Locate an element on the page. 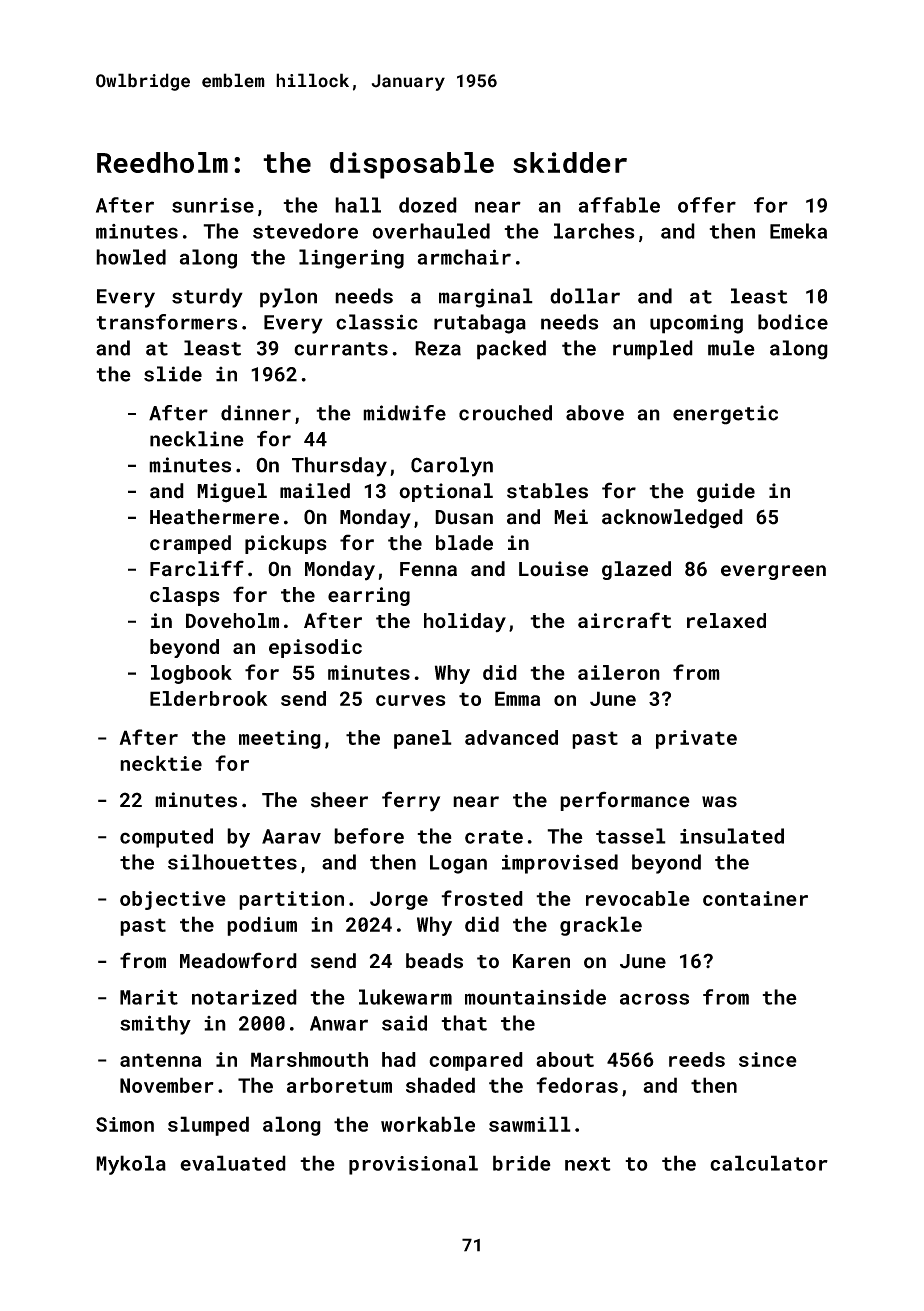  glazed is located at coordinates (636, 570).
